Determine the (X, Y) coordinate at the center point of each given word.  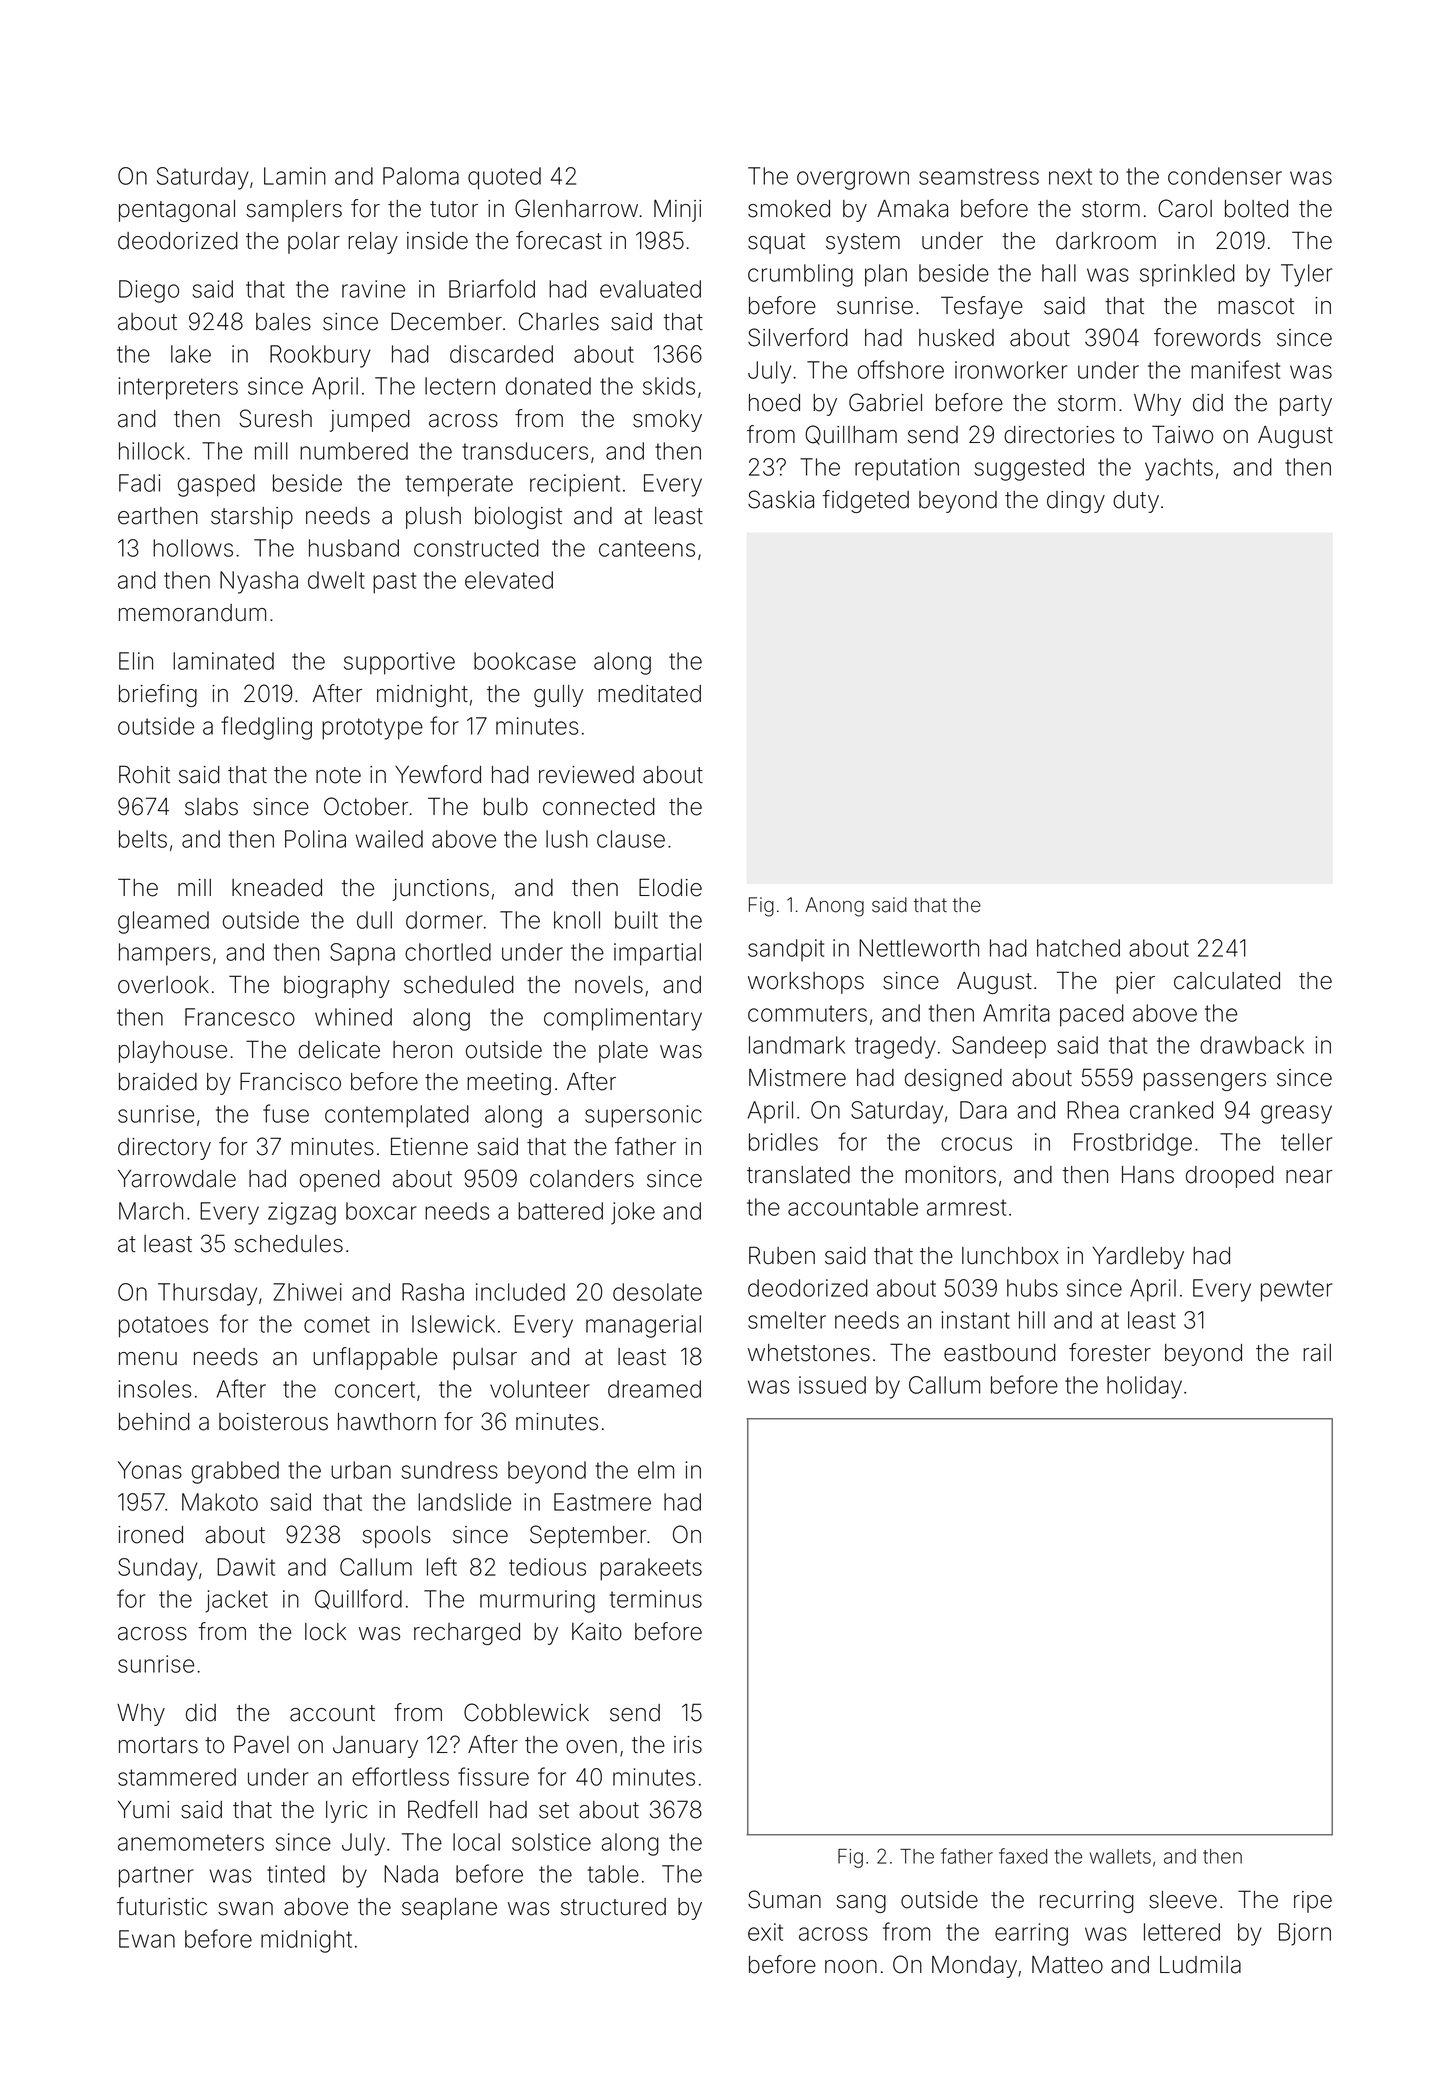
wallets (1120, 1856)
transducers (525, 451)
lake (191, 354)
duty (1136, 502)
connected (599, 807)
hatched (1078, 948)
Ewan (147, 1939)
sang (861, 1904)
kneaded (277, 888)
